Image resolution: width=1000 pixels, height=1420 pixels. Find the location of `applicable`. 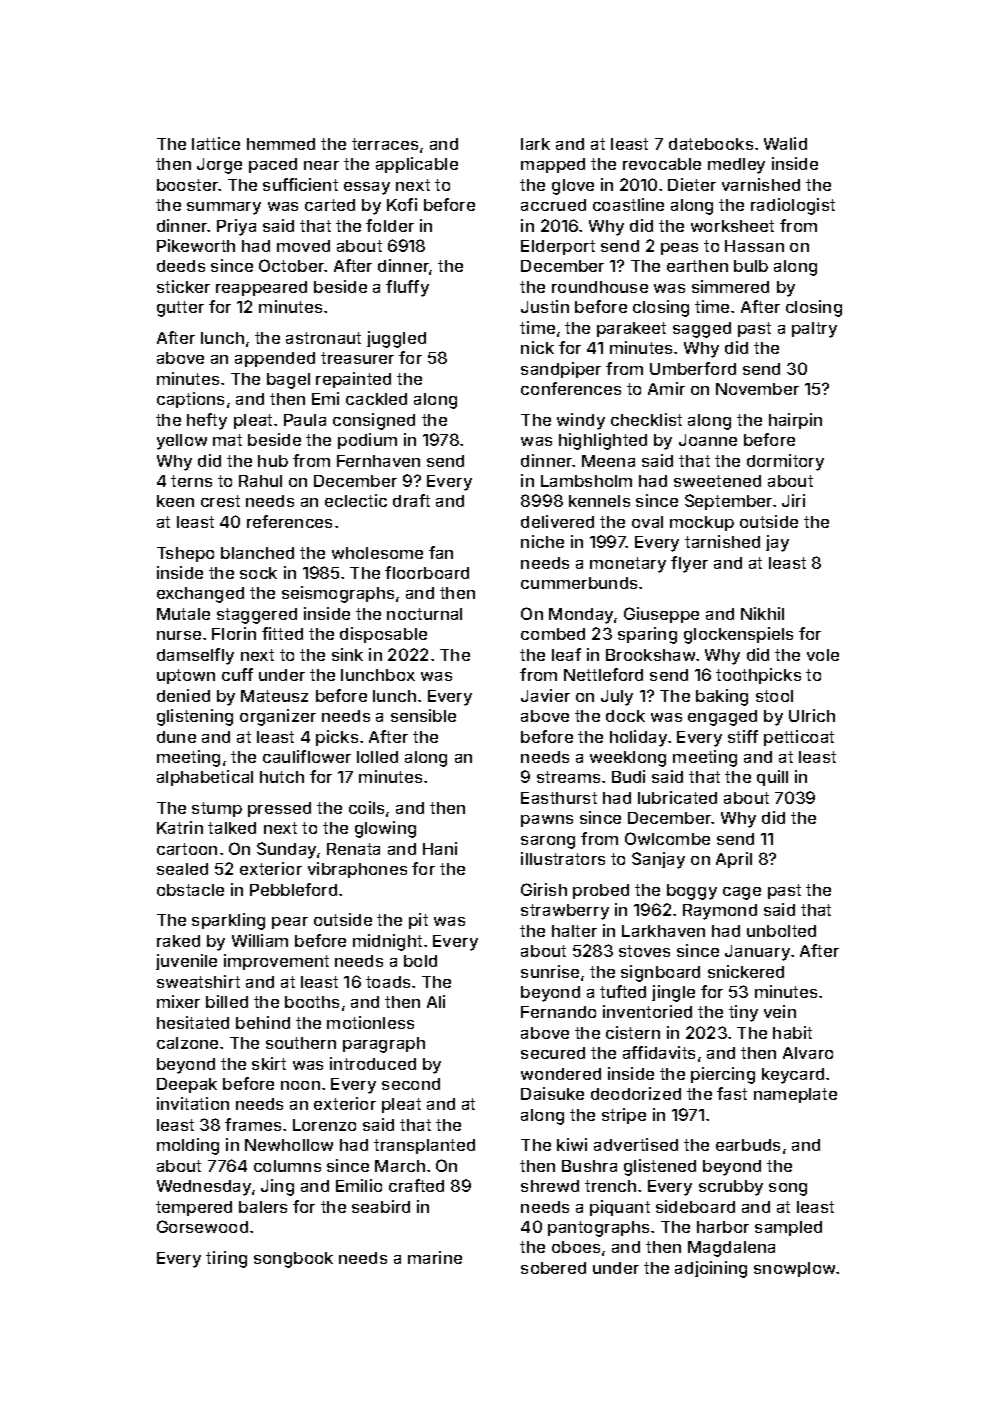

applicable is located at coordinates (417, 165).
